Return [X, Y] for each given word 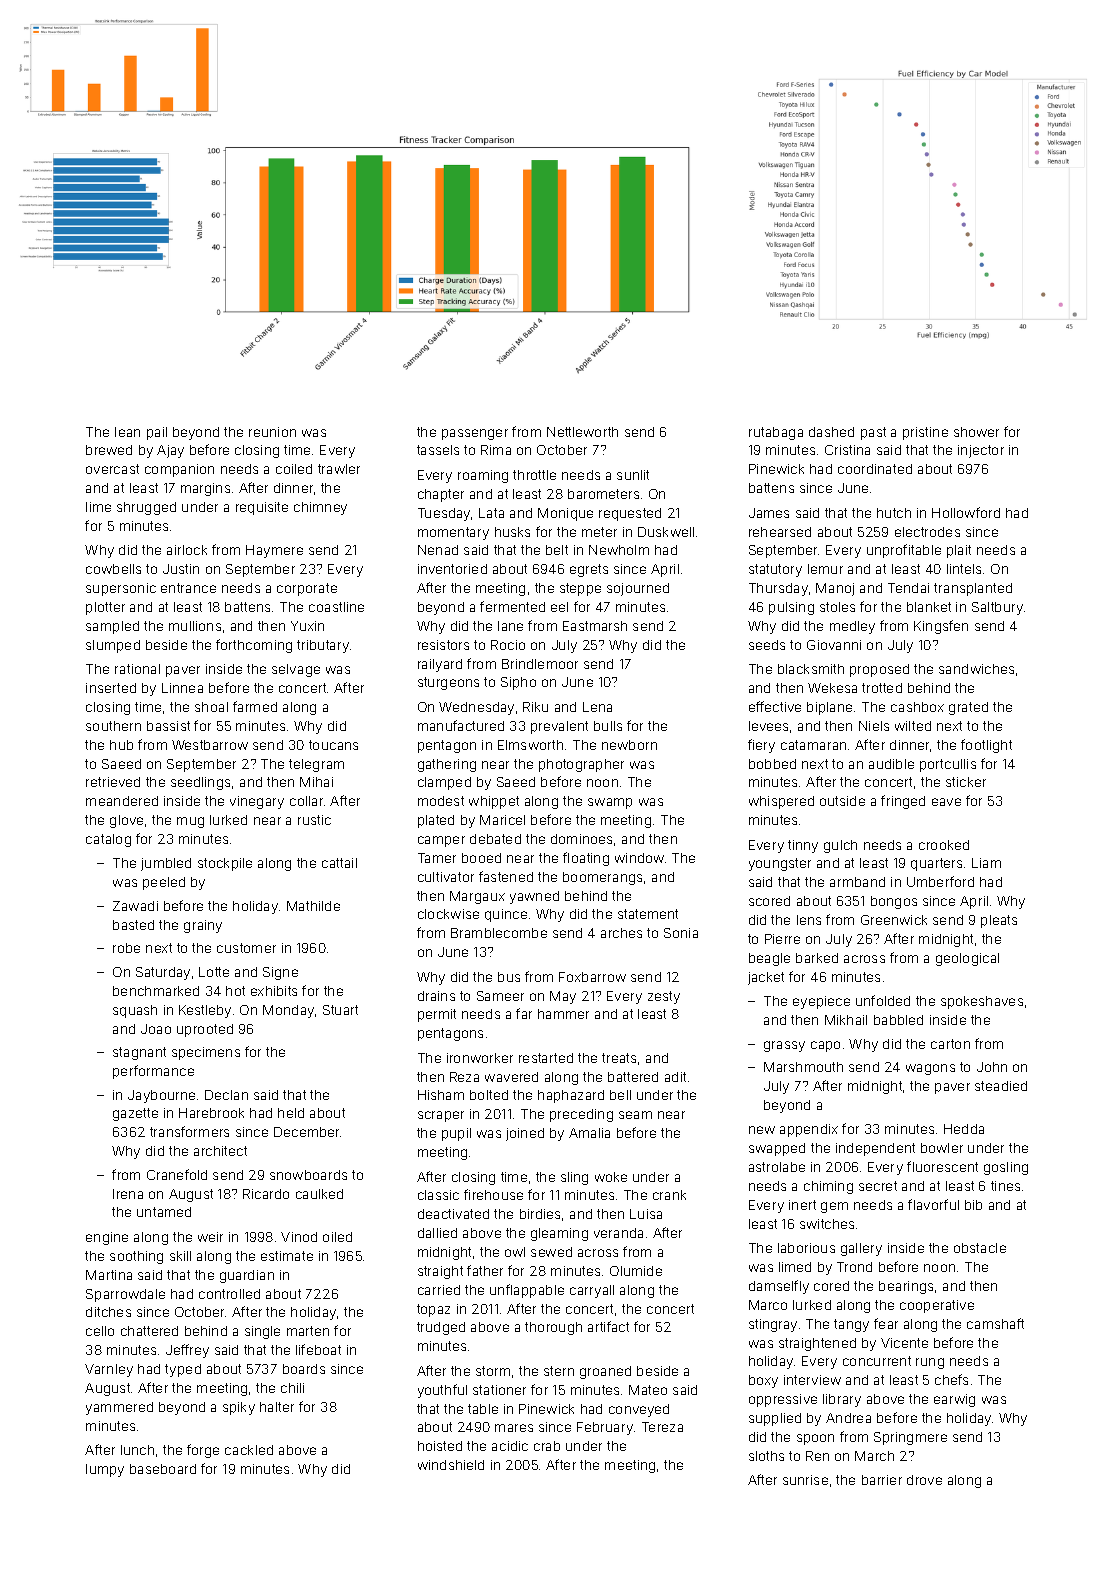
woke [611, 1177]
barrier [882, 1480]
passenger [475, 434]
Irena [128, 1194]
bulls [608, 726]
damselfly [779, 1287]
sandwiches [976, 669]
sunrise [805, 1480]
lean [127, 432]
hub [121, 745]
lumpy [105, 1470]
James [769, 513]
